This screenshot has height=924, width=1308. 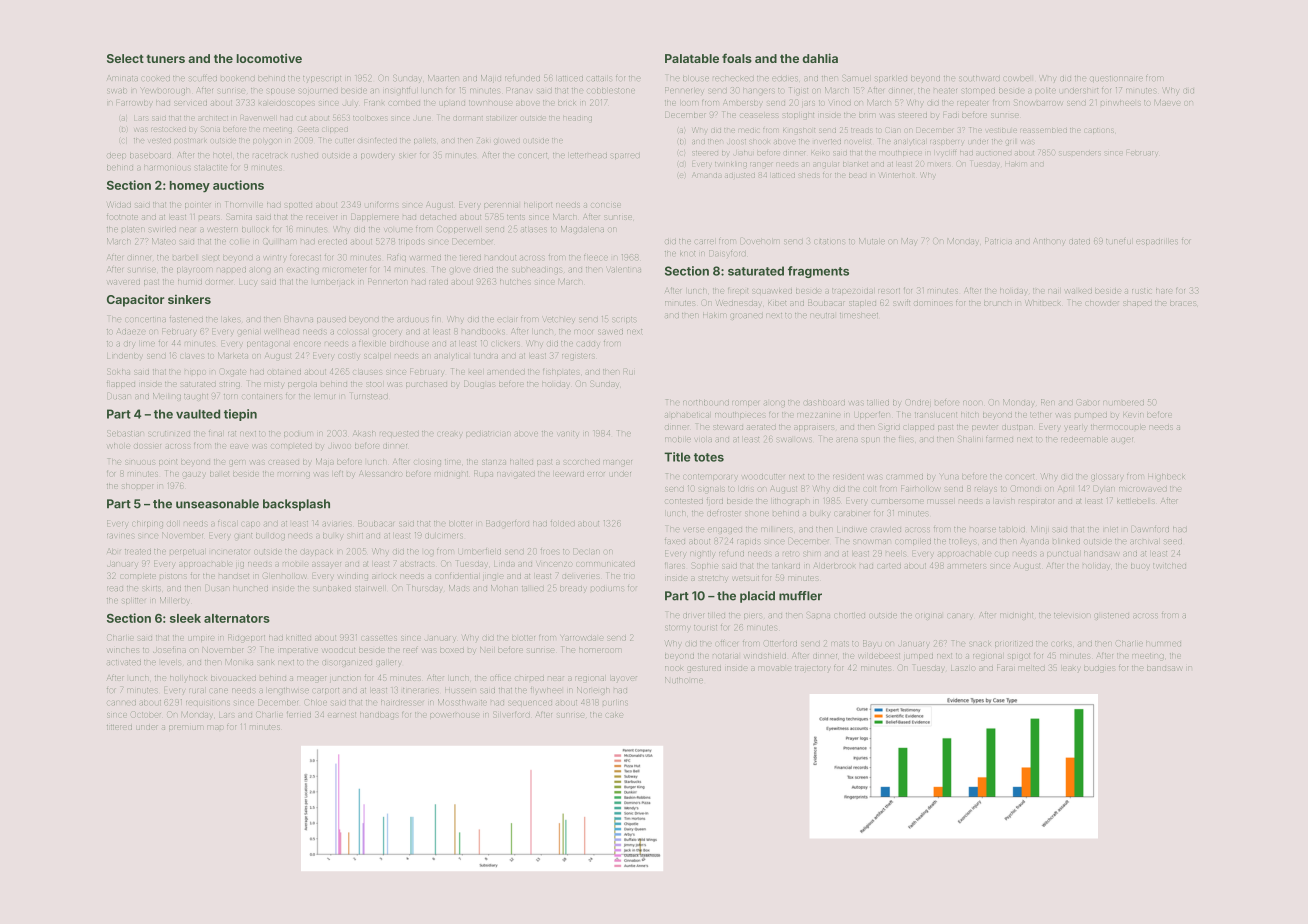 I want to click on foals, so click(x=737, y=58).
